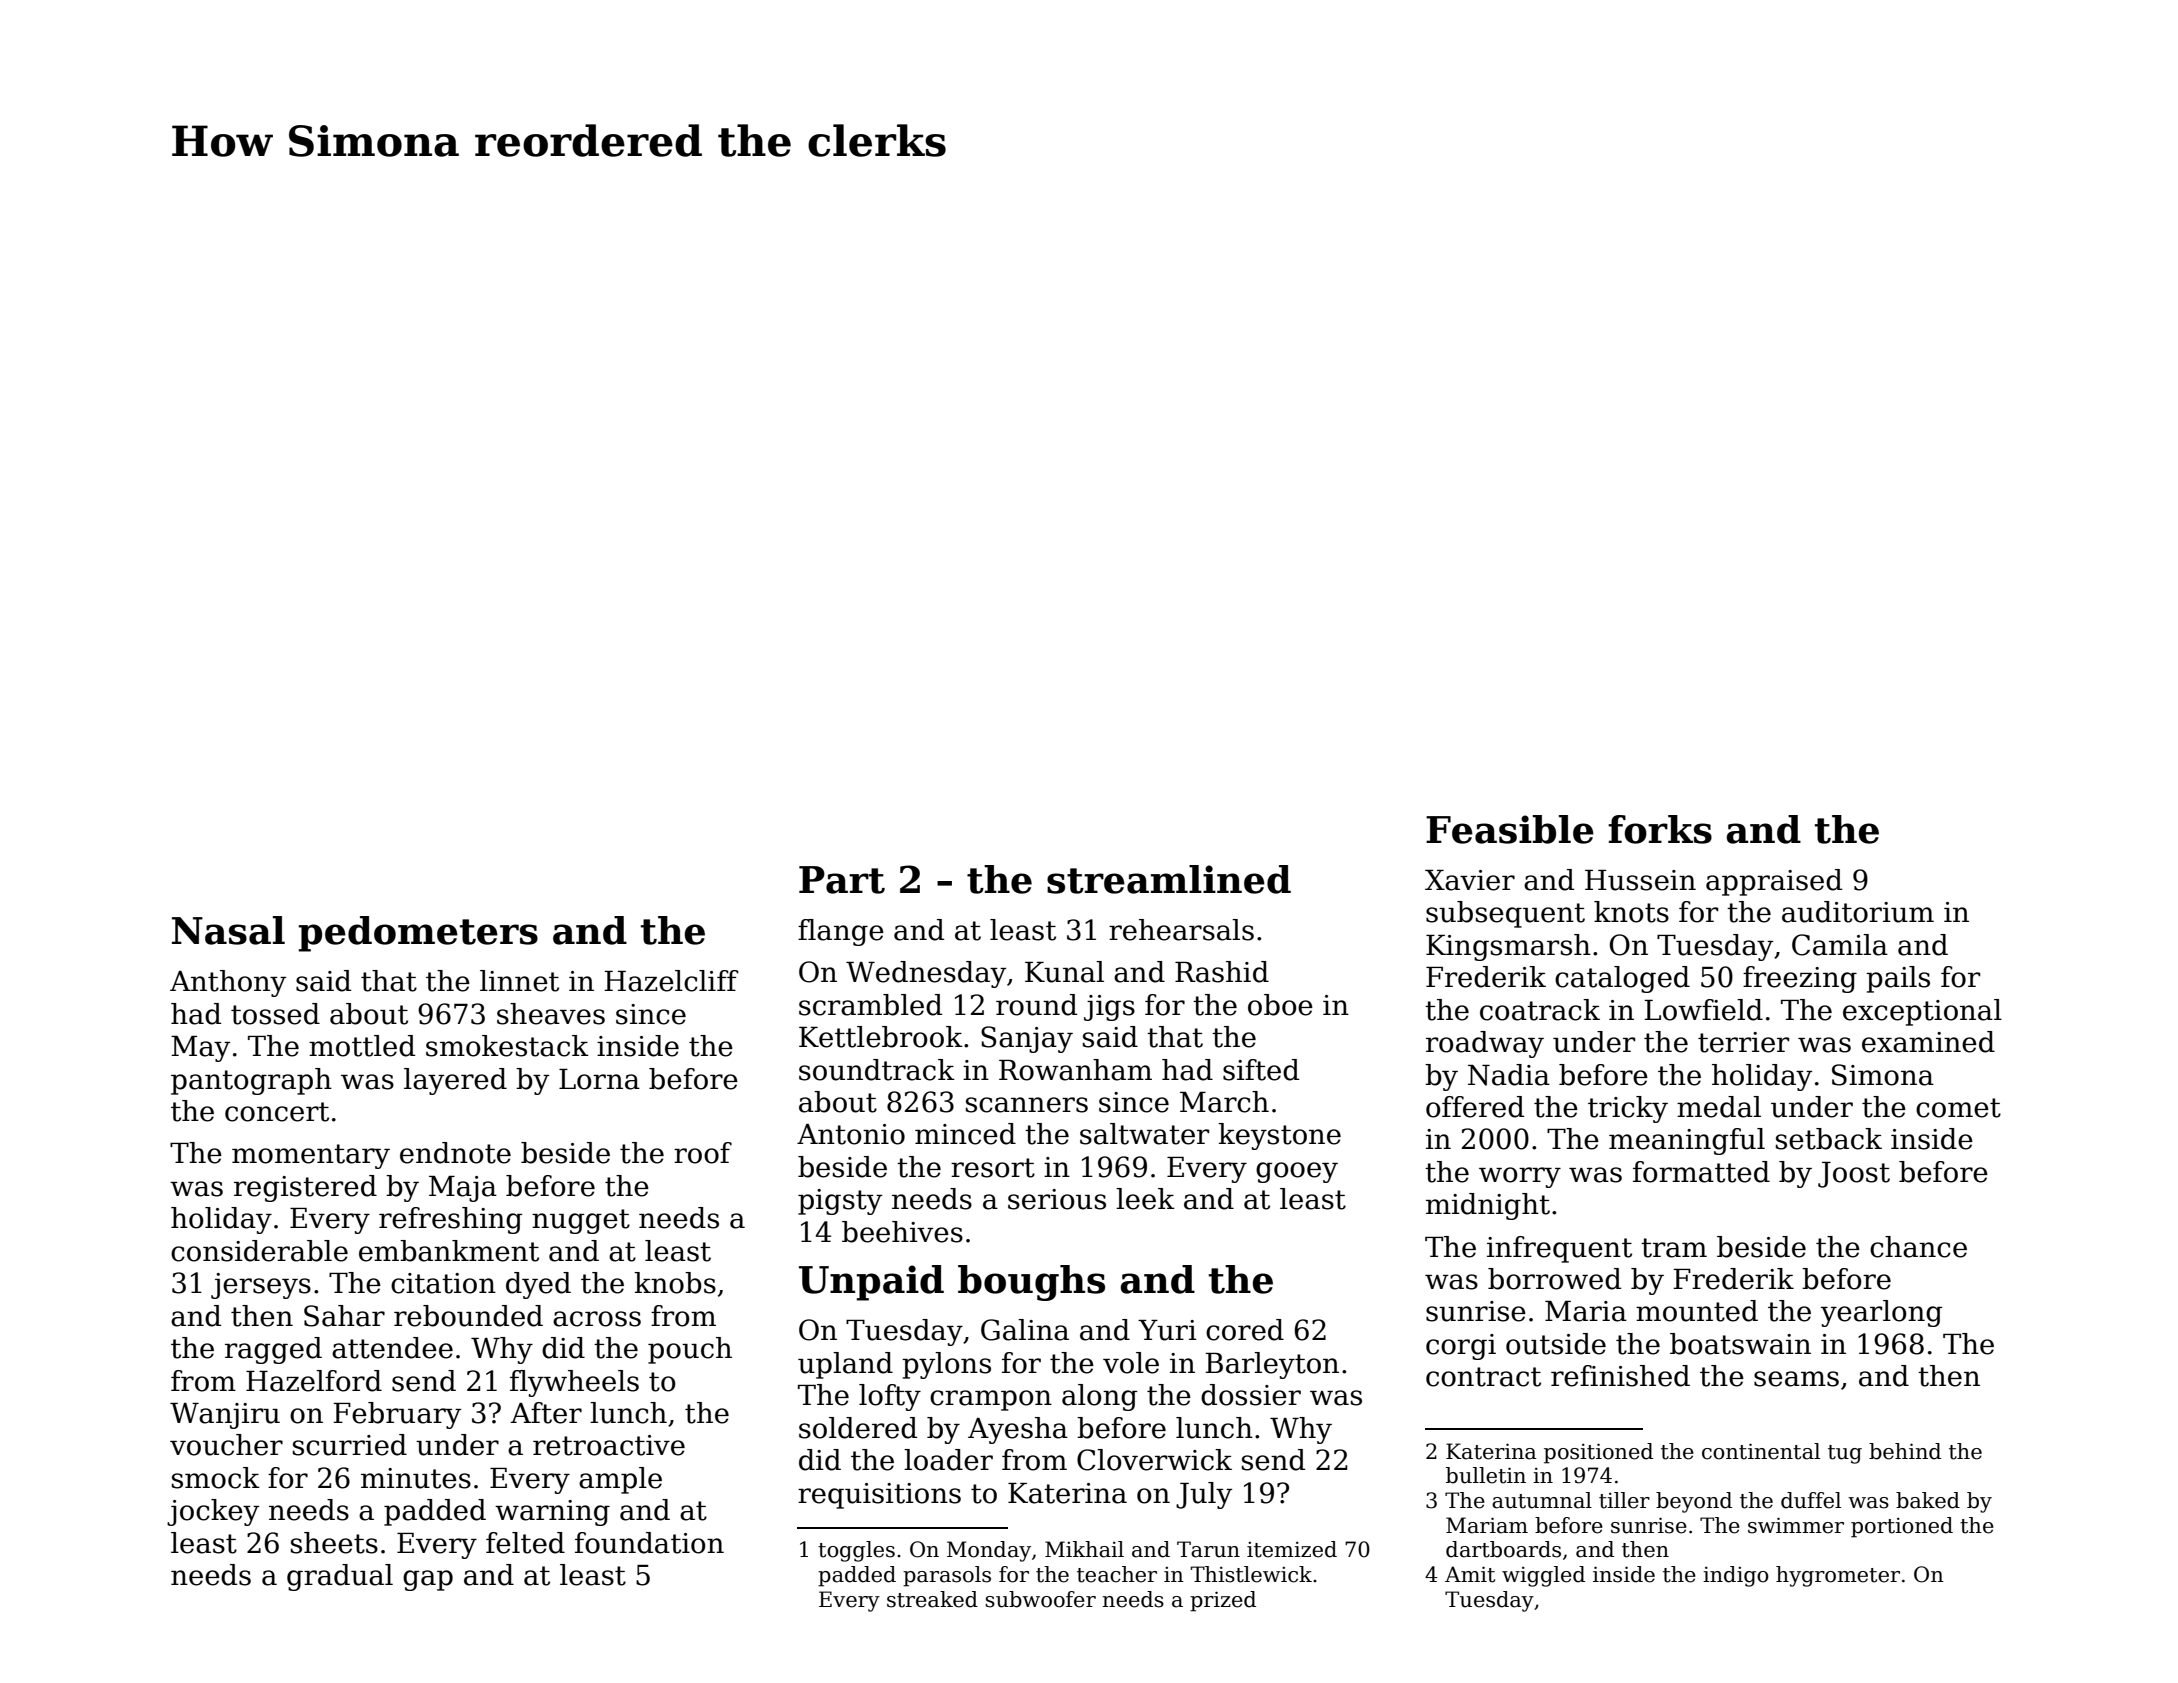 This screenshot has height=1683, width=2178. Describe the element at coordinates (649, 1543) in the screenshot. I see `foundation` at that location.
